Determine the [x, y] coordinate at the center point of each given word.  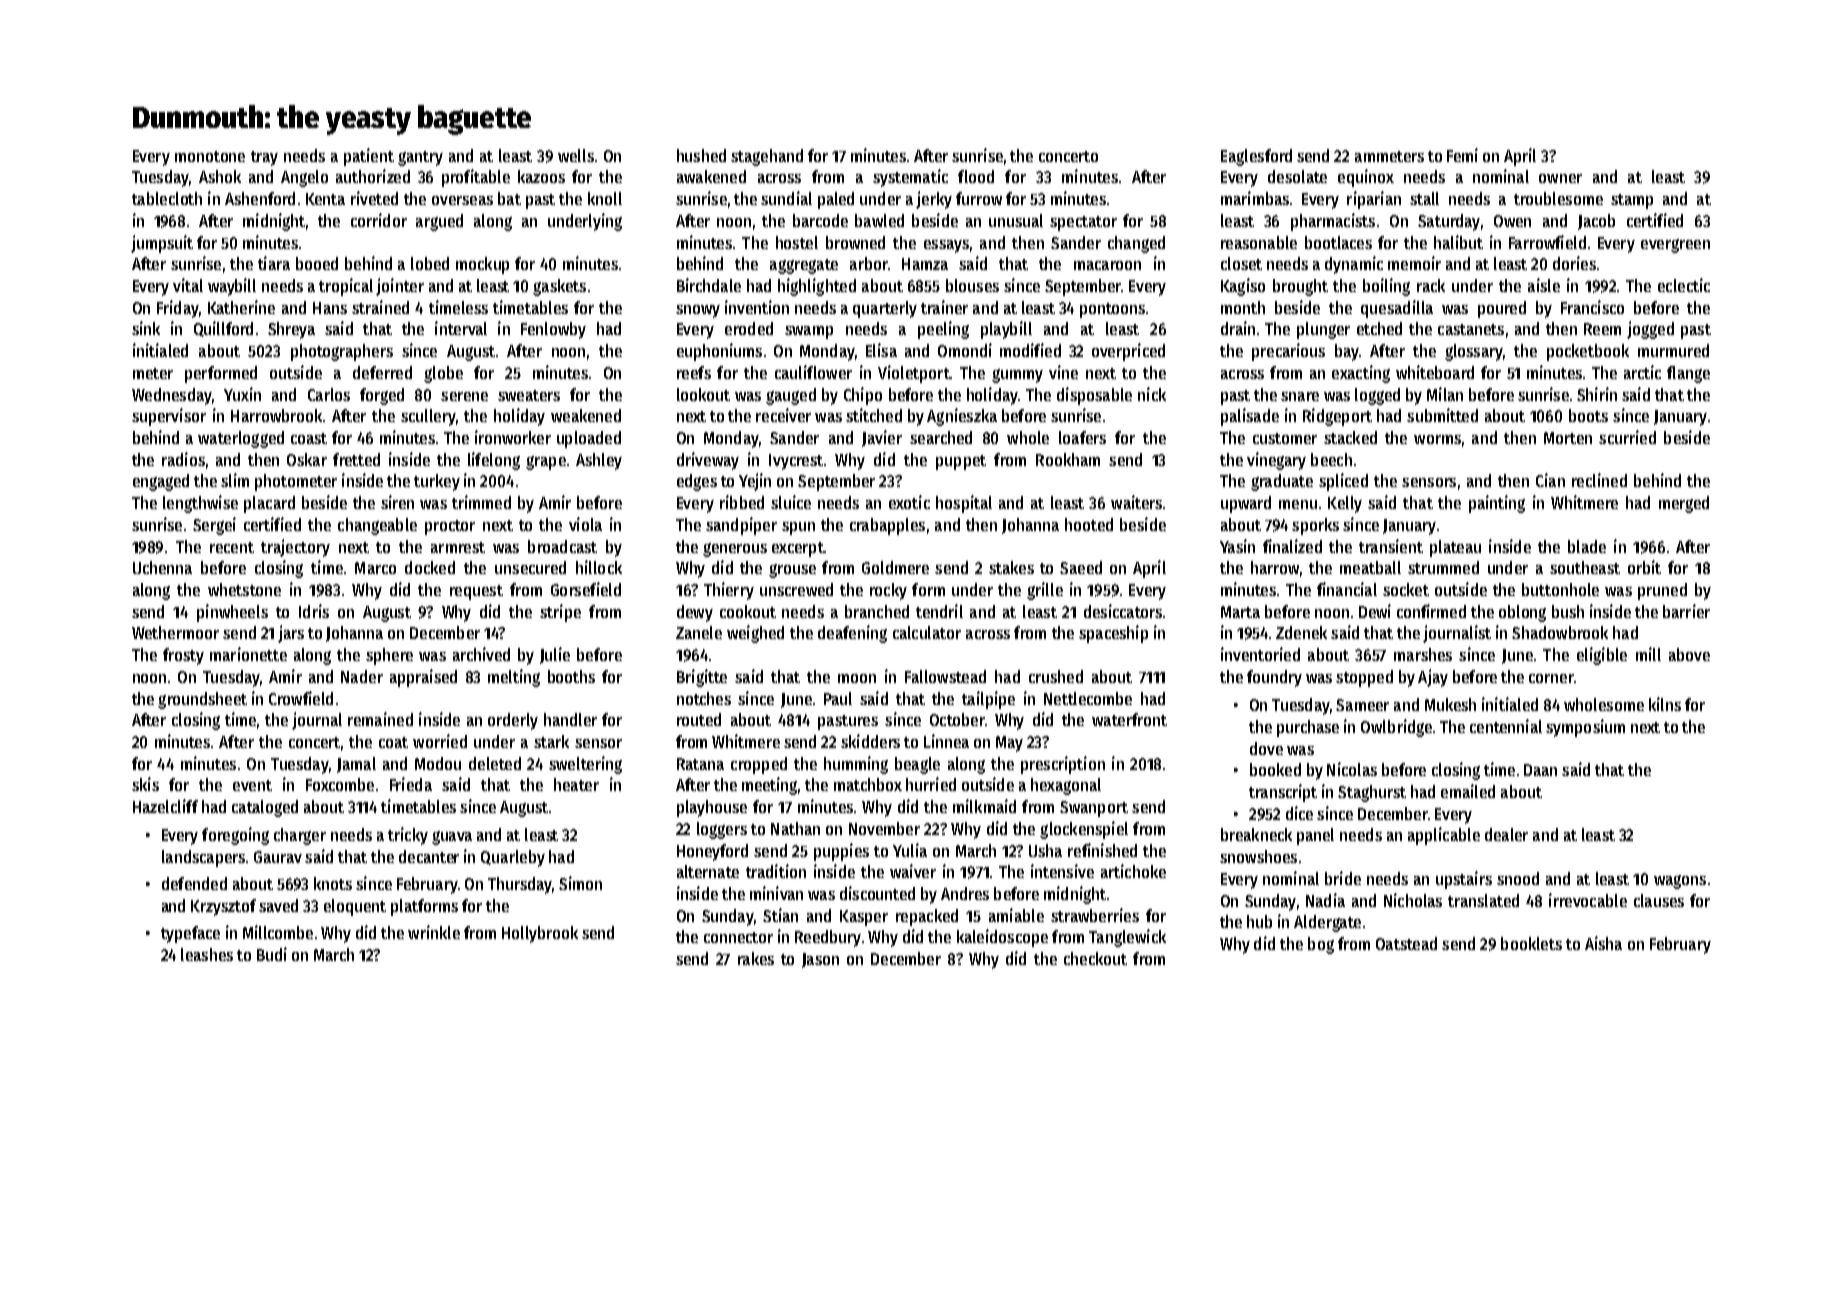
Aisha [1603, 943]
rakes [756, 958]
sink [146, 328]
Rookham [1068, 459]
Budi [272, 954]
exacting [1361, 374]
